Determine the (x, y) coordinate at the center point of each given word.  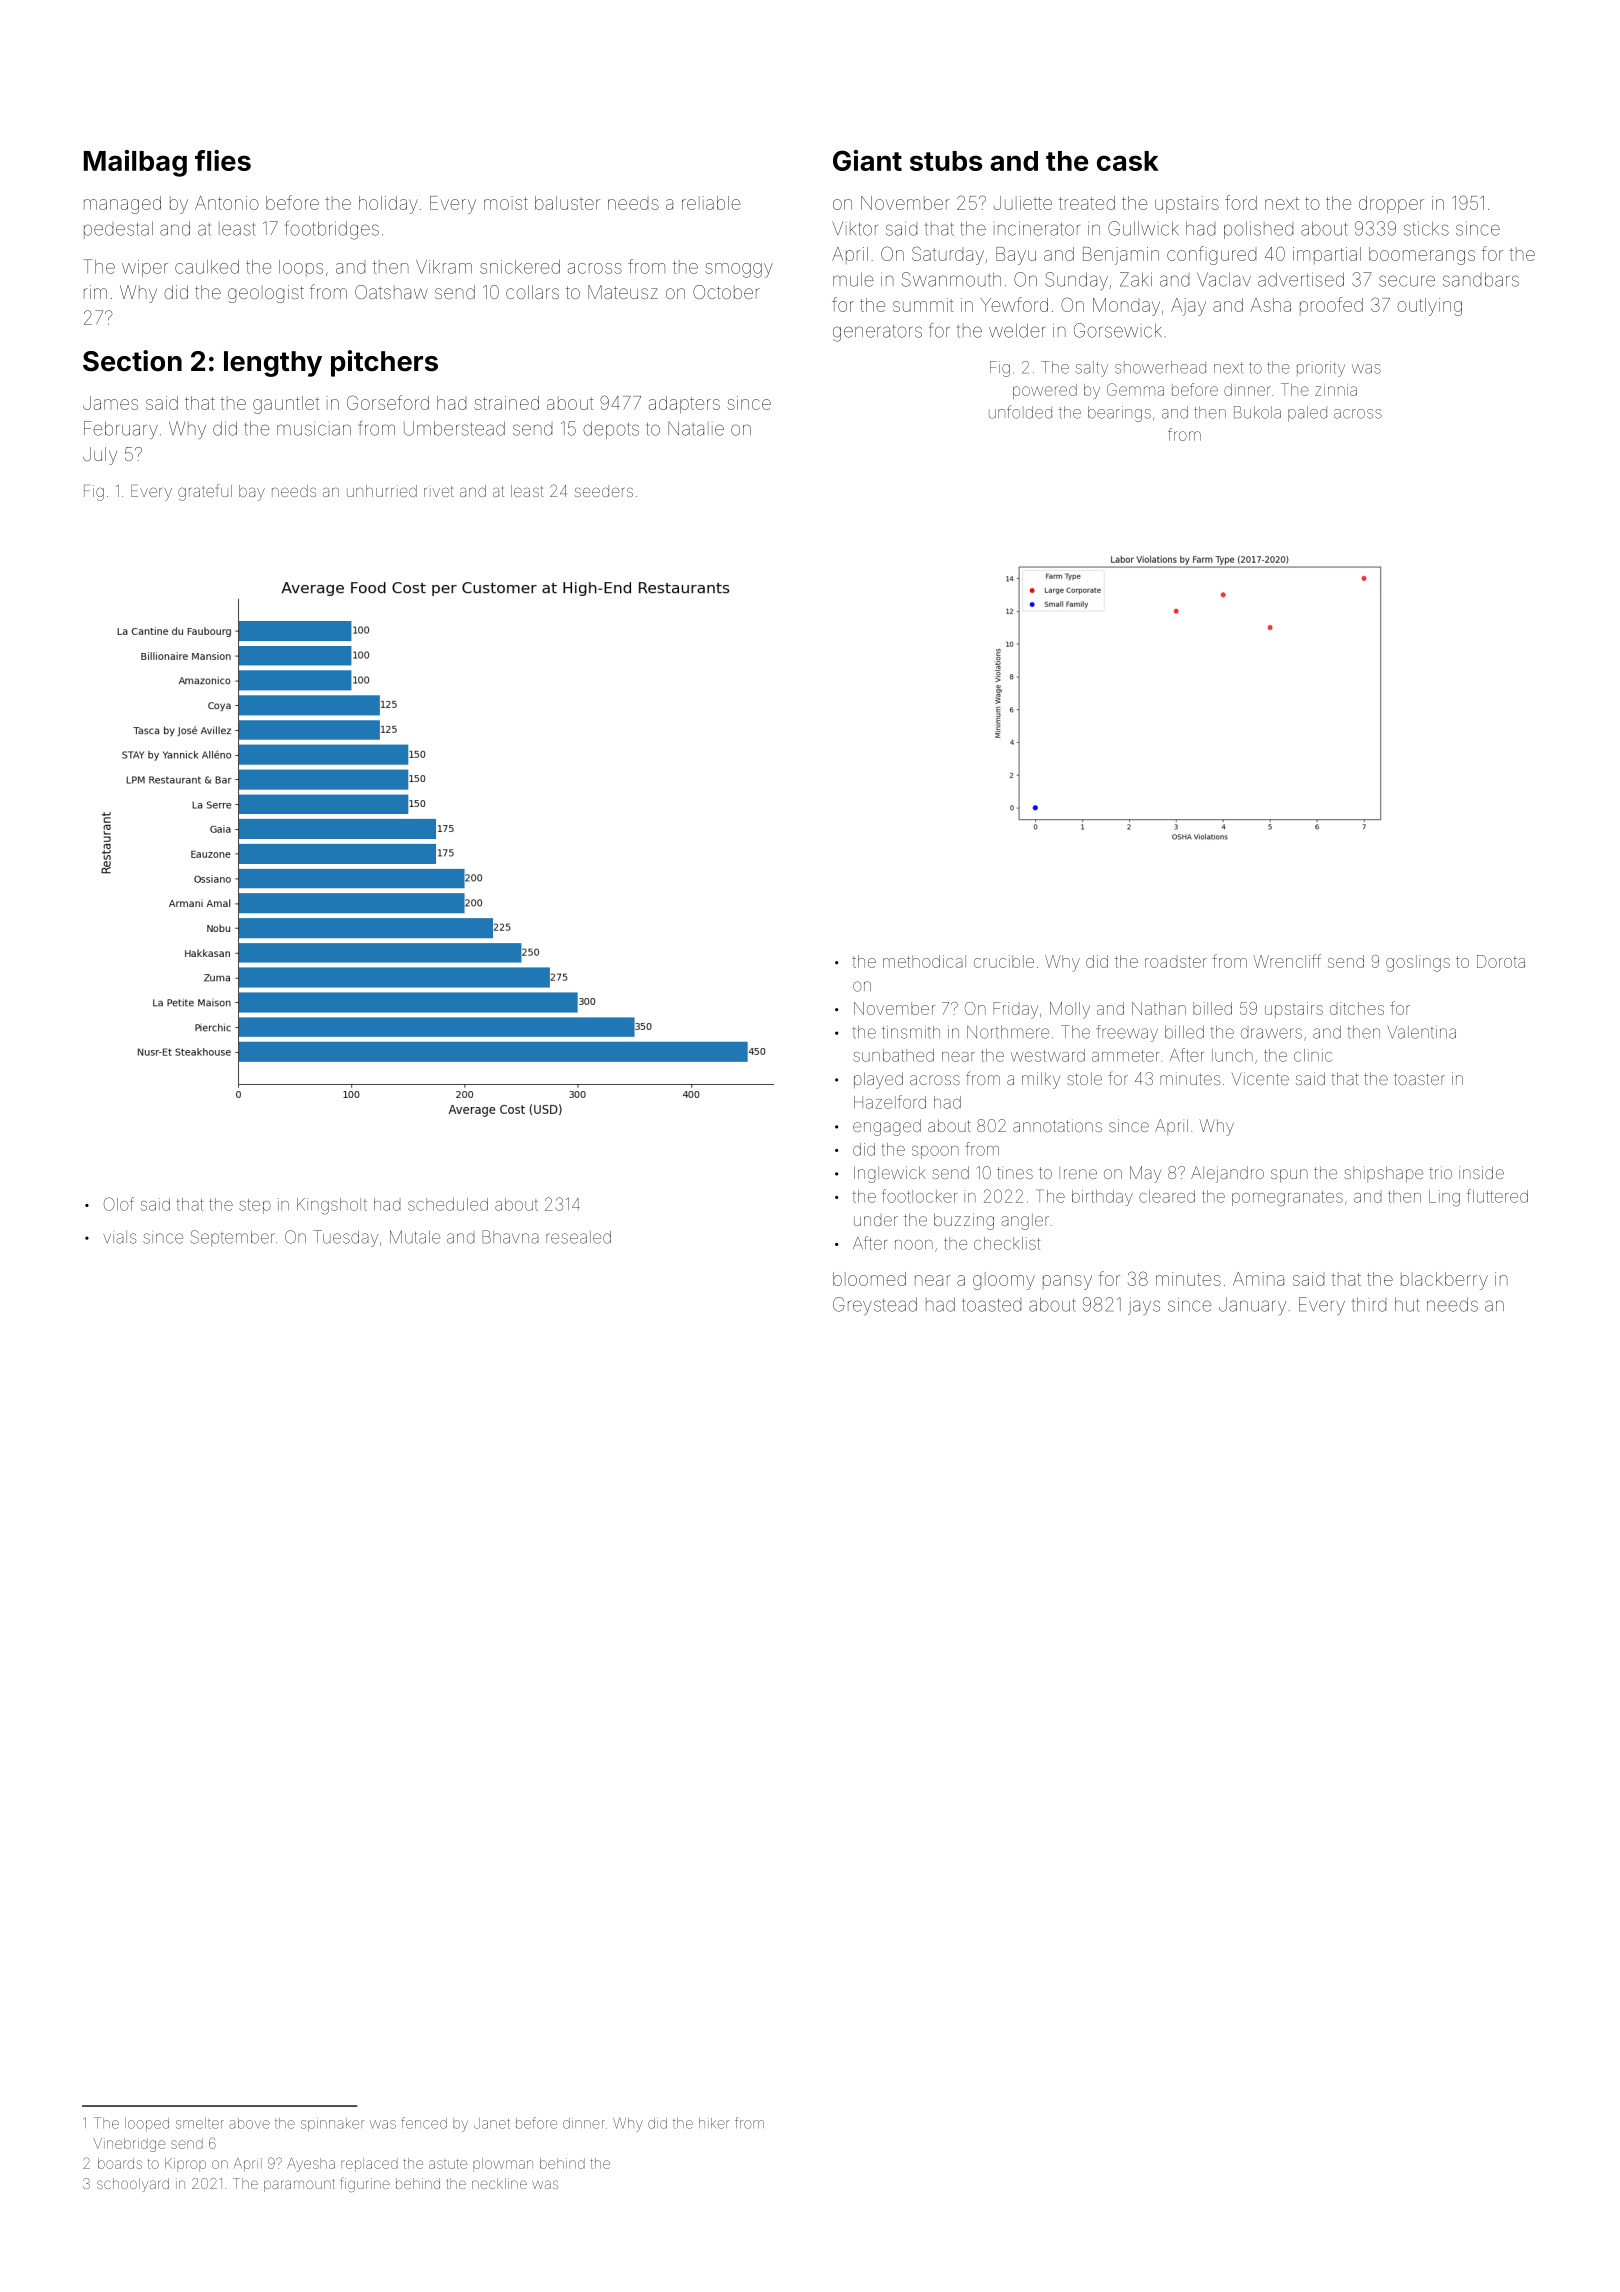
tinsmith (911, 1032)
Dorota (1501, 961)
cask (1128, 161)
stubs (946, 161)
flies (223, 160)
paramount (299, 2185)
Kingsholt (332, 1206)
